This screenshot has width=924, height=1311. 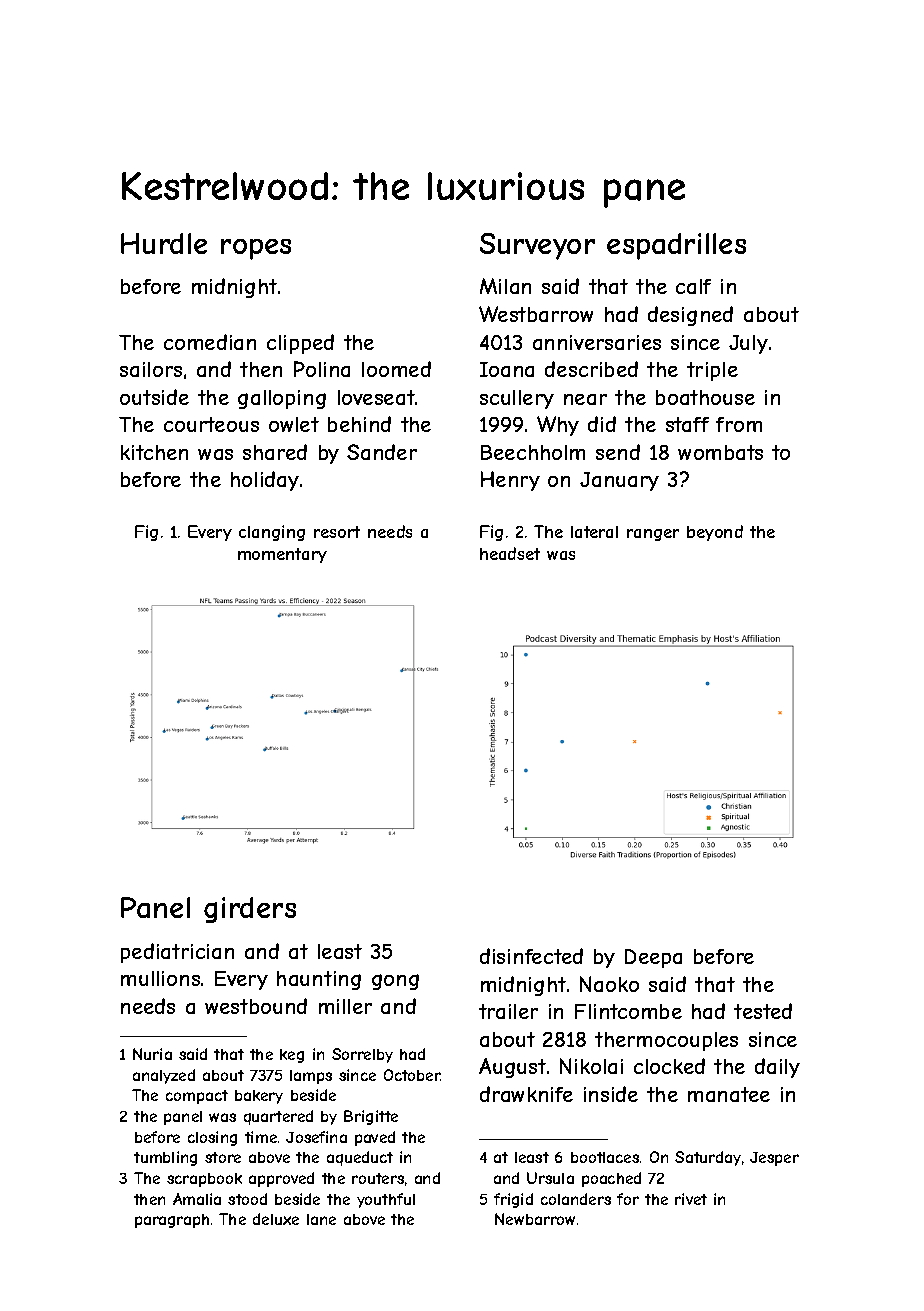 What do you see at coordinates (720, 452) in the screenshot?
I see `wombats` at bounding box center [720, 452].
